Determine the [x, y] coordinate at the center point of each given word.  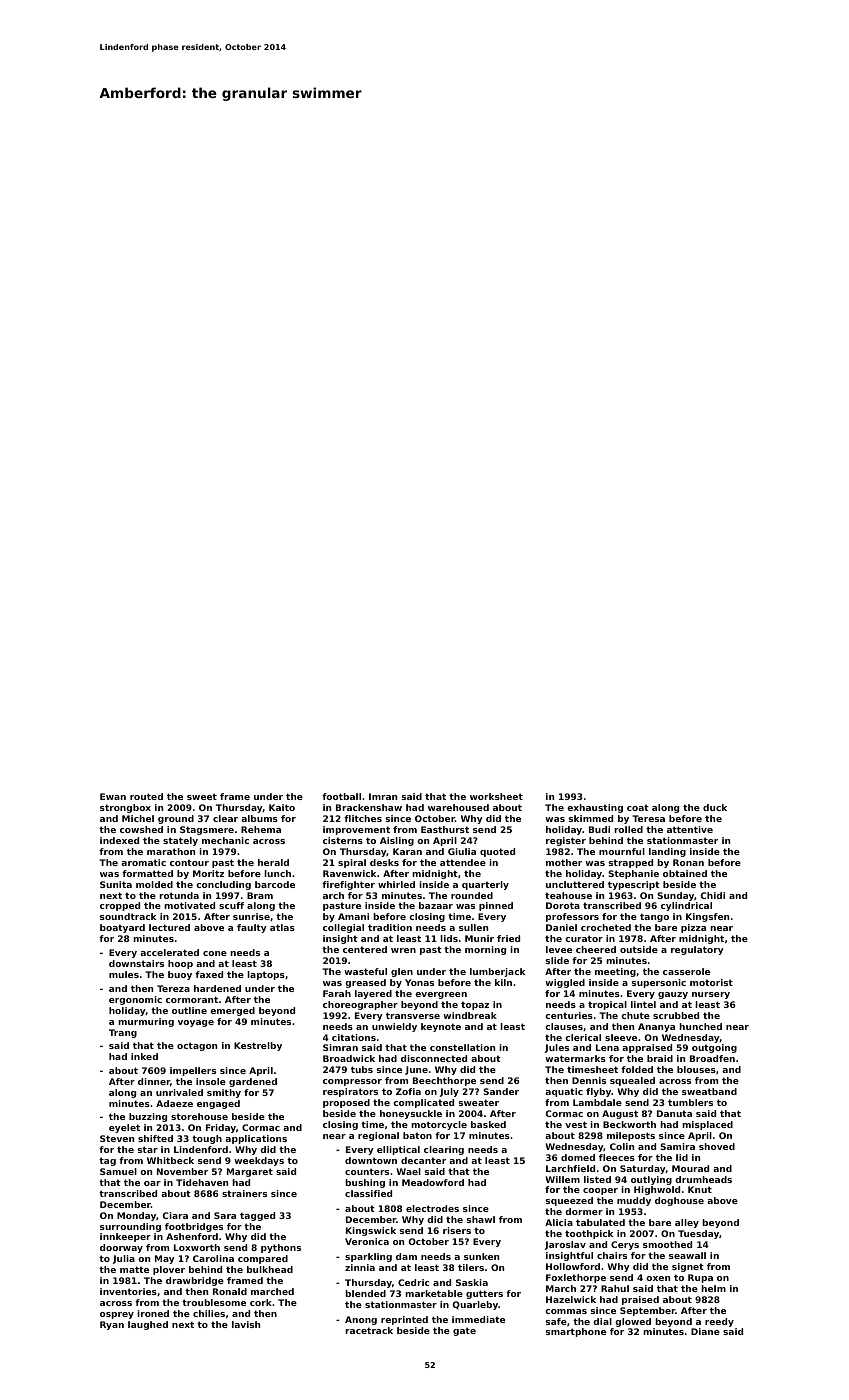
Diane [705, 1331]
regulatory [697, 950]
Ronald [230, 1291]
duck [715, 807]
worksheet [496, 796]
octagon [197, 1046]
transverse [413, 1015]
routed [146, 796]
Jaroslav [565, 1245]
